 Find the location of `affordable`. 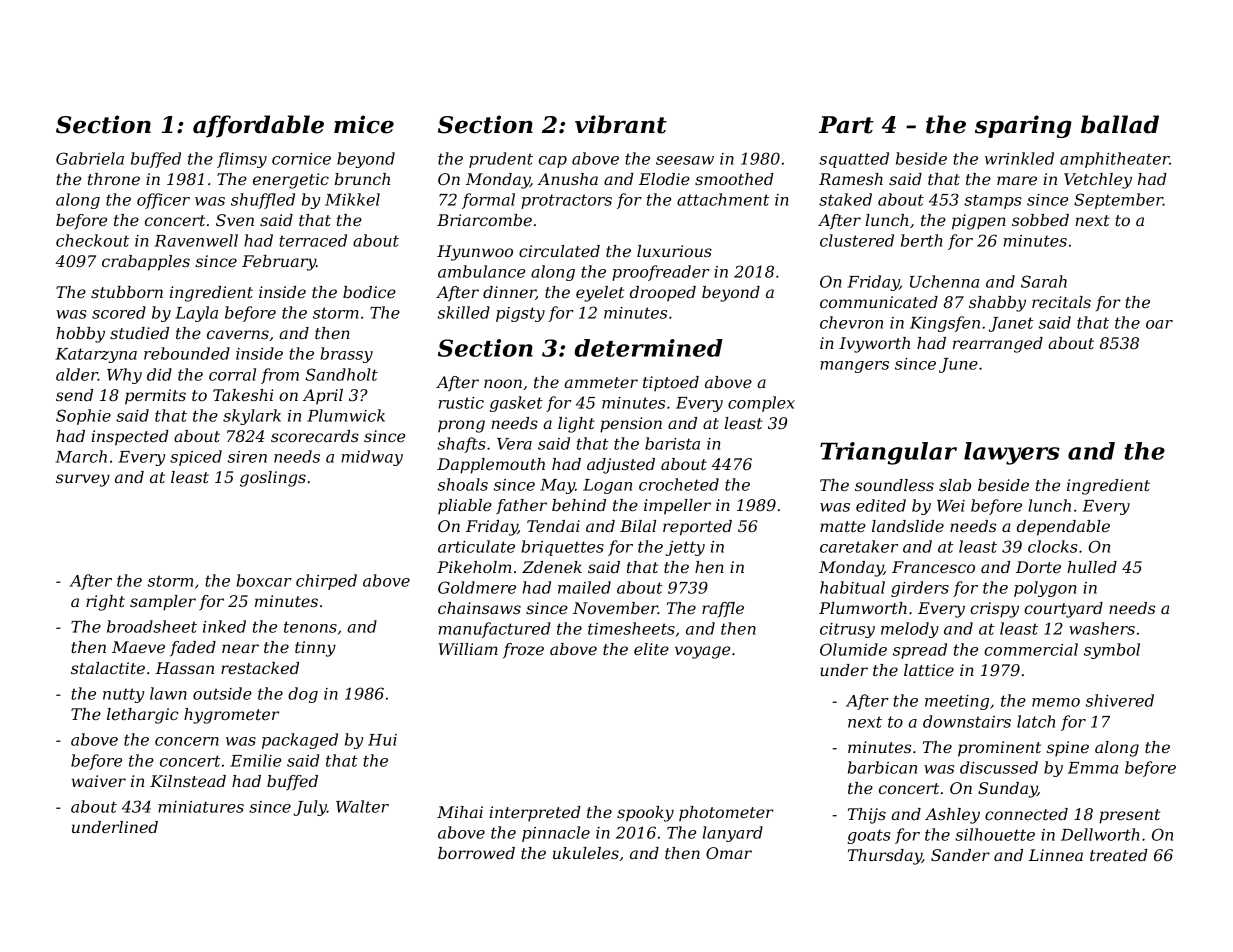

affordable is located at coordinates (258, 126).
